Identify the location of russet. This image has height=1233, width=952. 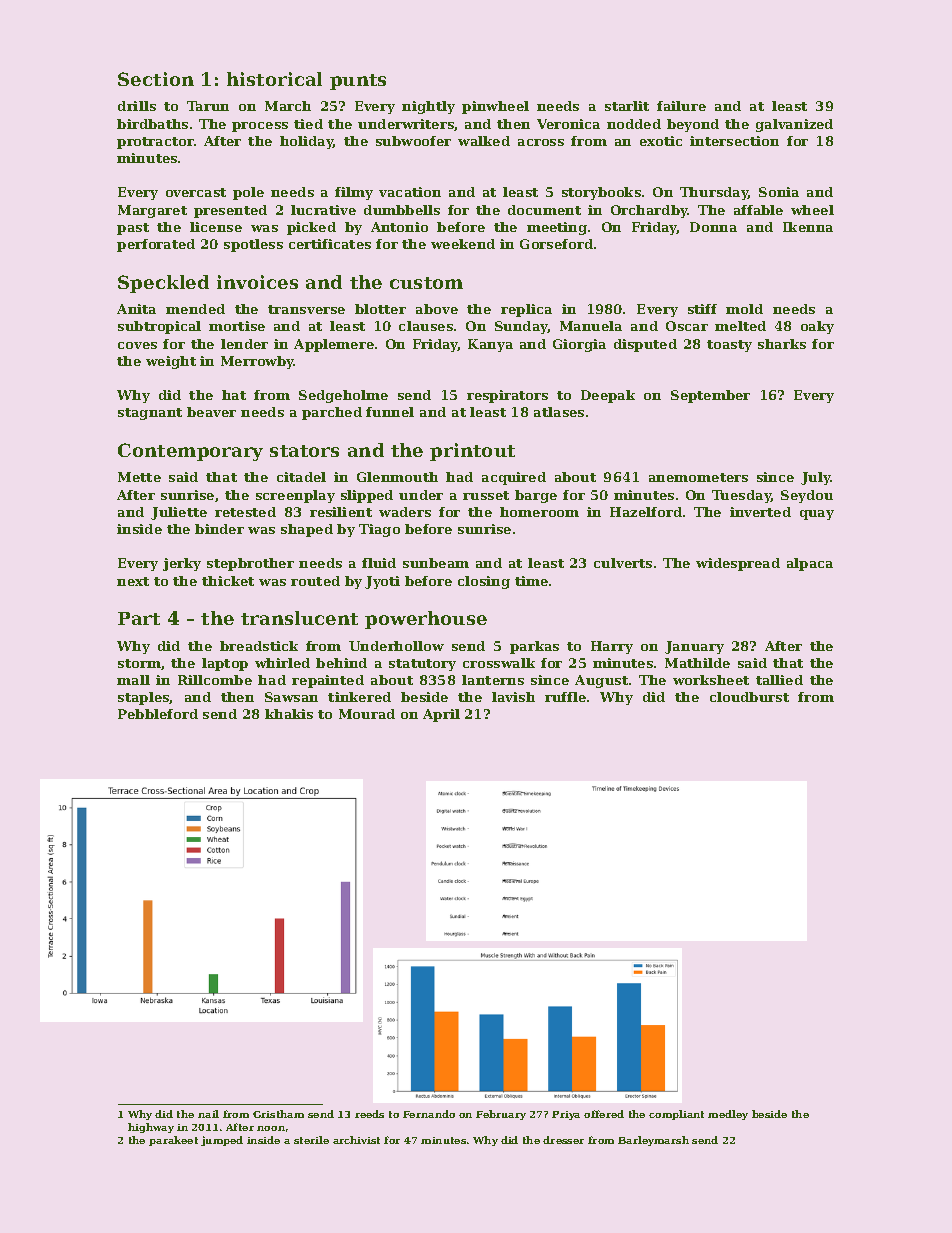
(486, 495).
